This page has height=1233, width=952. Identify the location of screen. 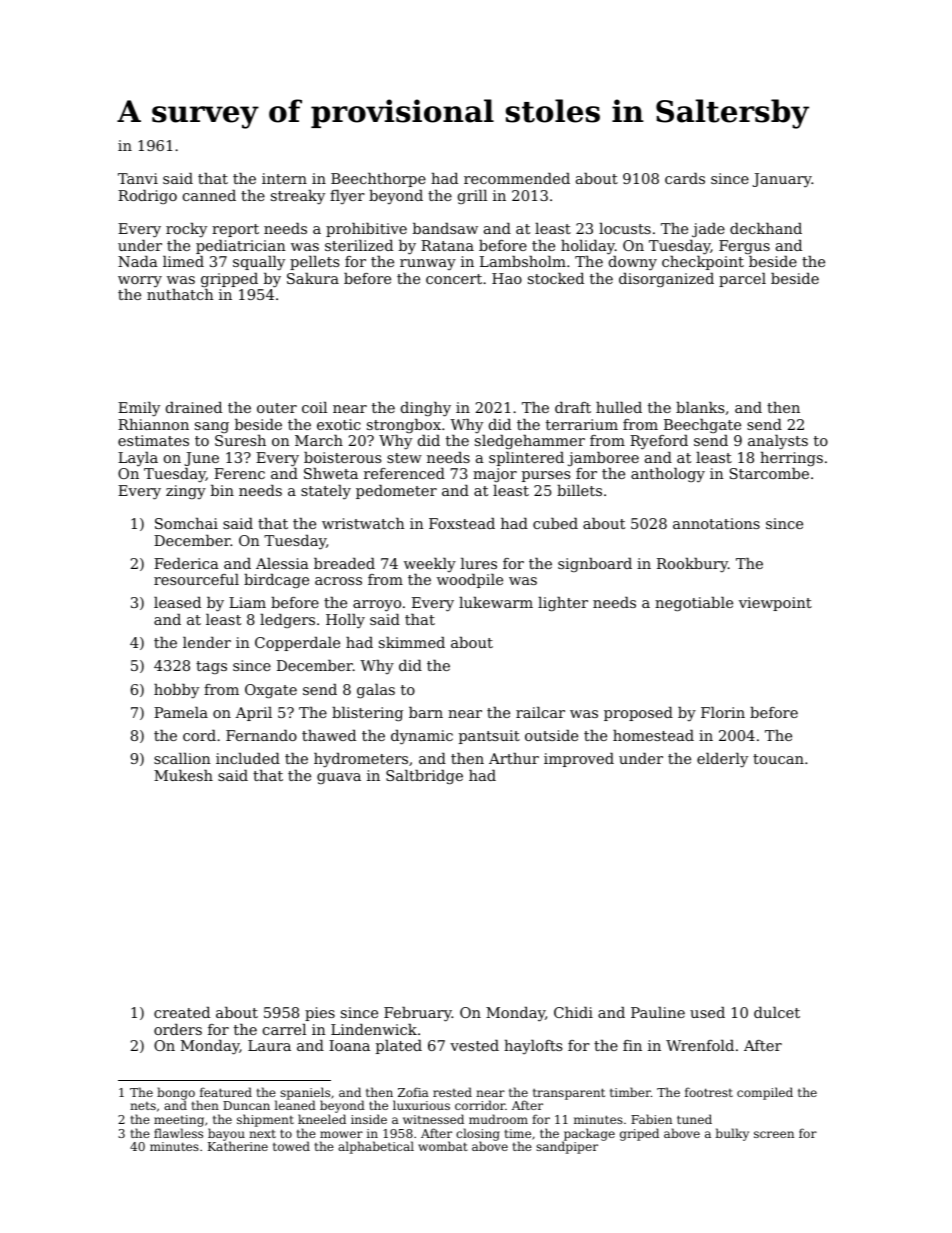
(774, 1134).
